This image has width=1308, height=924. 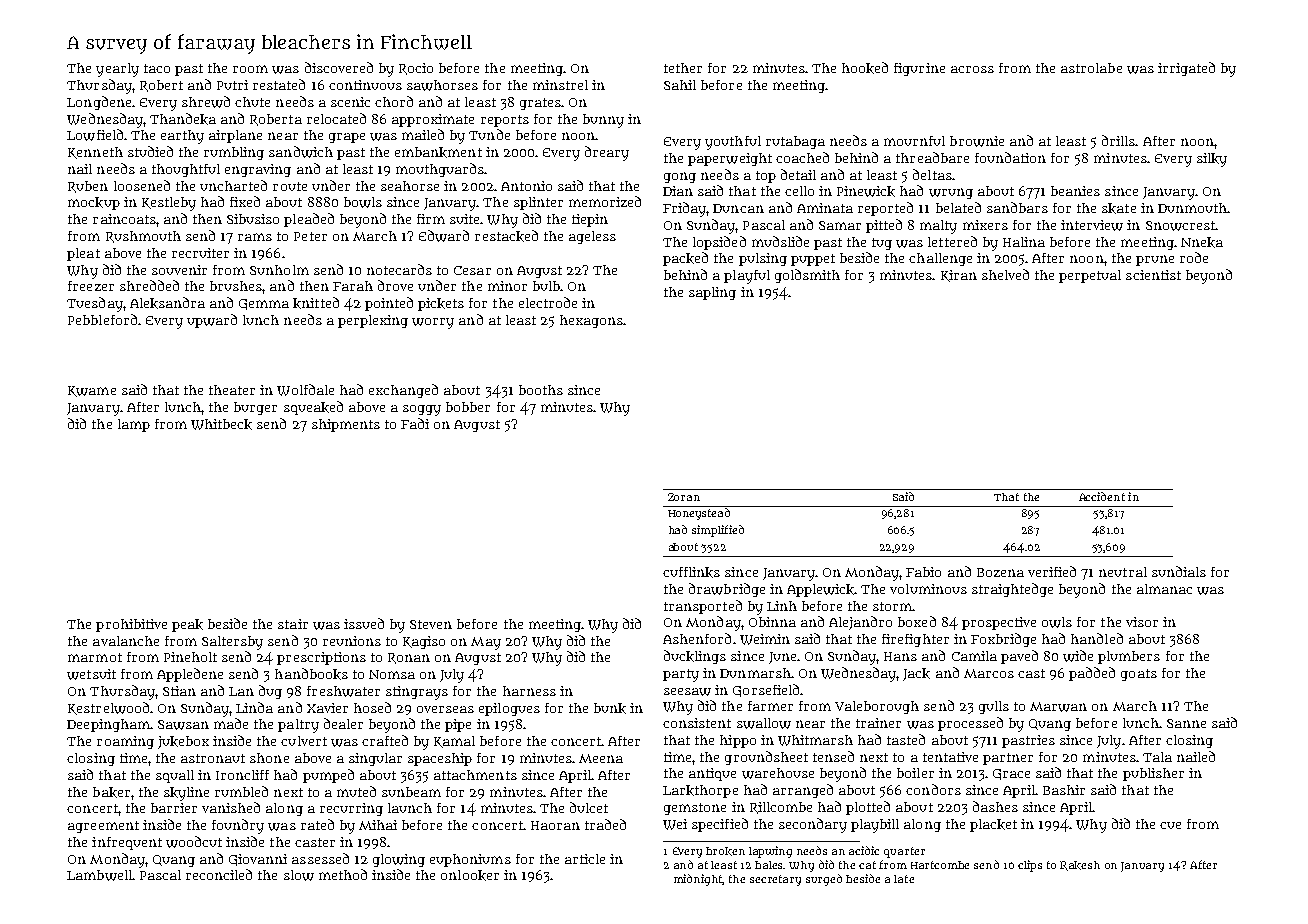 What do you see at coordinates (117, 70) in the image?
I see `yearly` at bounding box center [117, 70].
